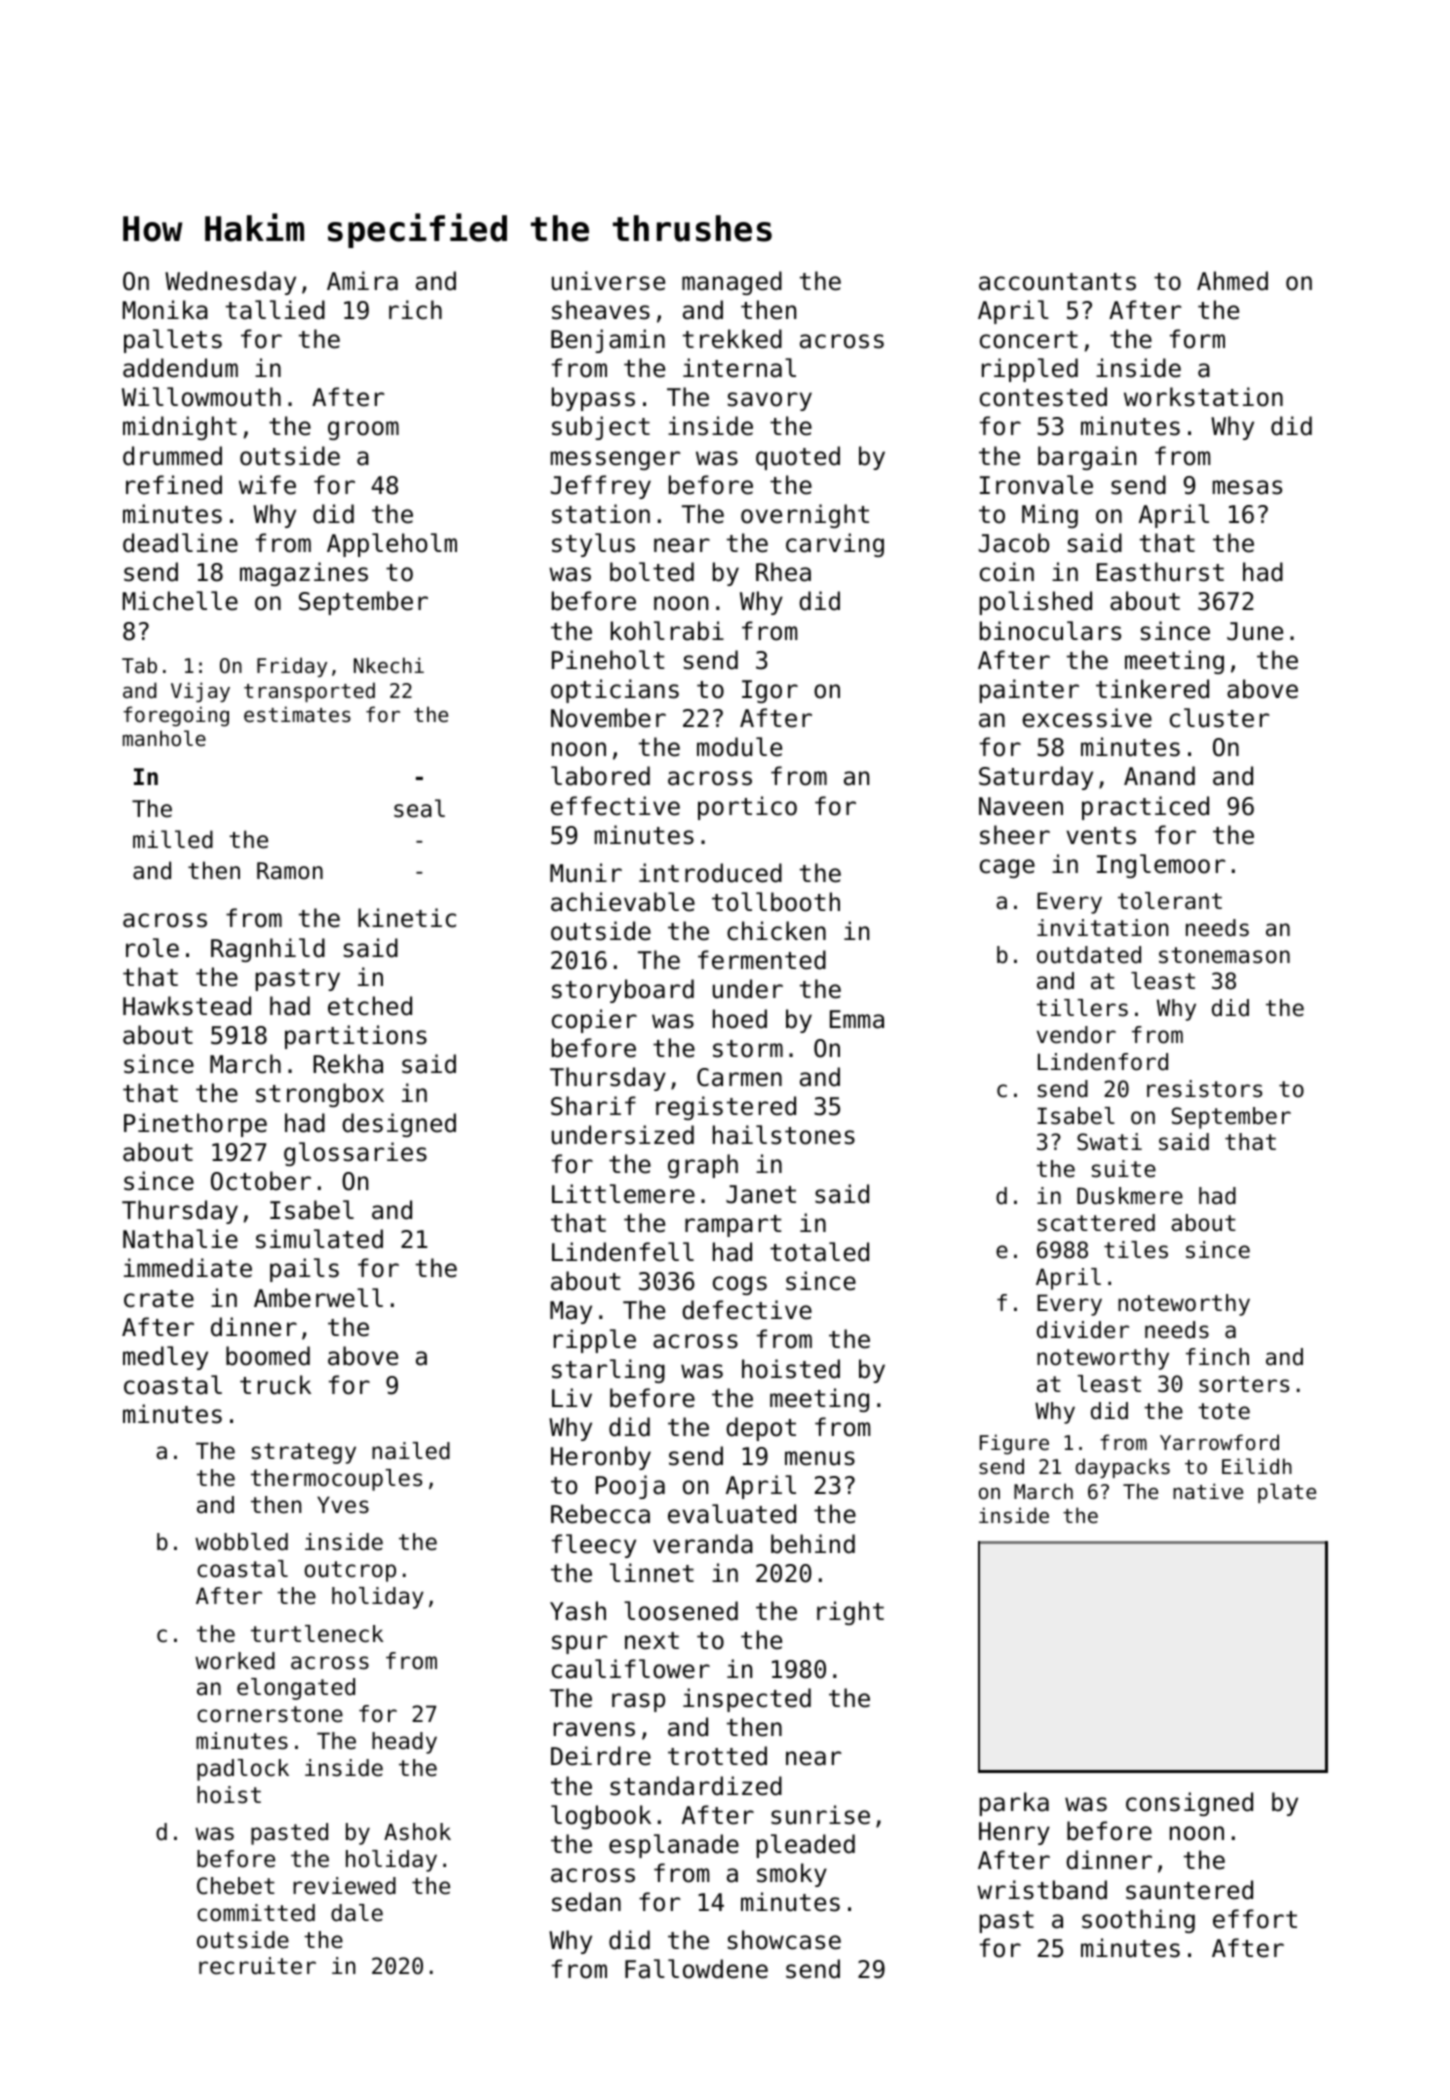 This screenshot has width=1450, height=2100. What do you see at coordinates (1152, 689) in the screenshot?
I see `tinkered` at bounding box center [1152, 689].
